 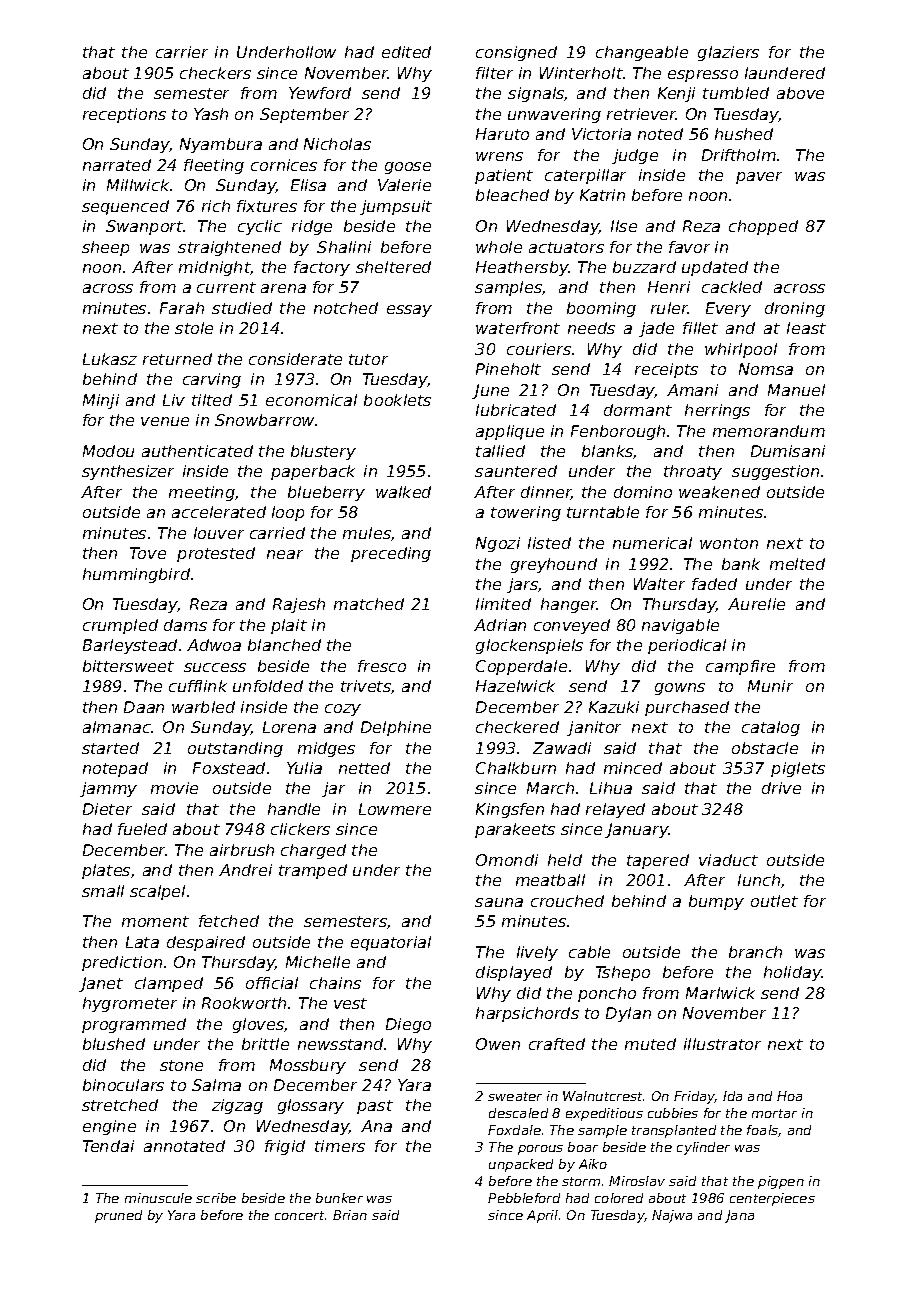 I want to click on meatball, so click(x=550, y=880).
